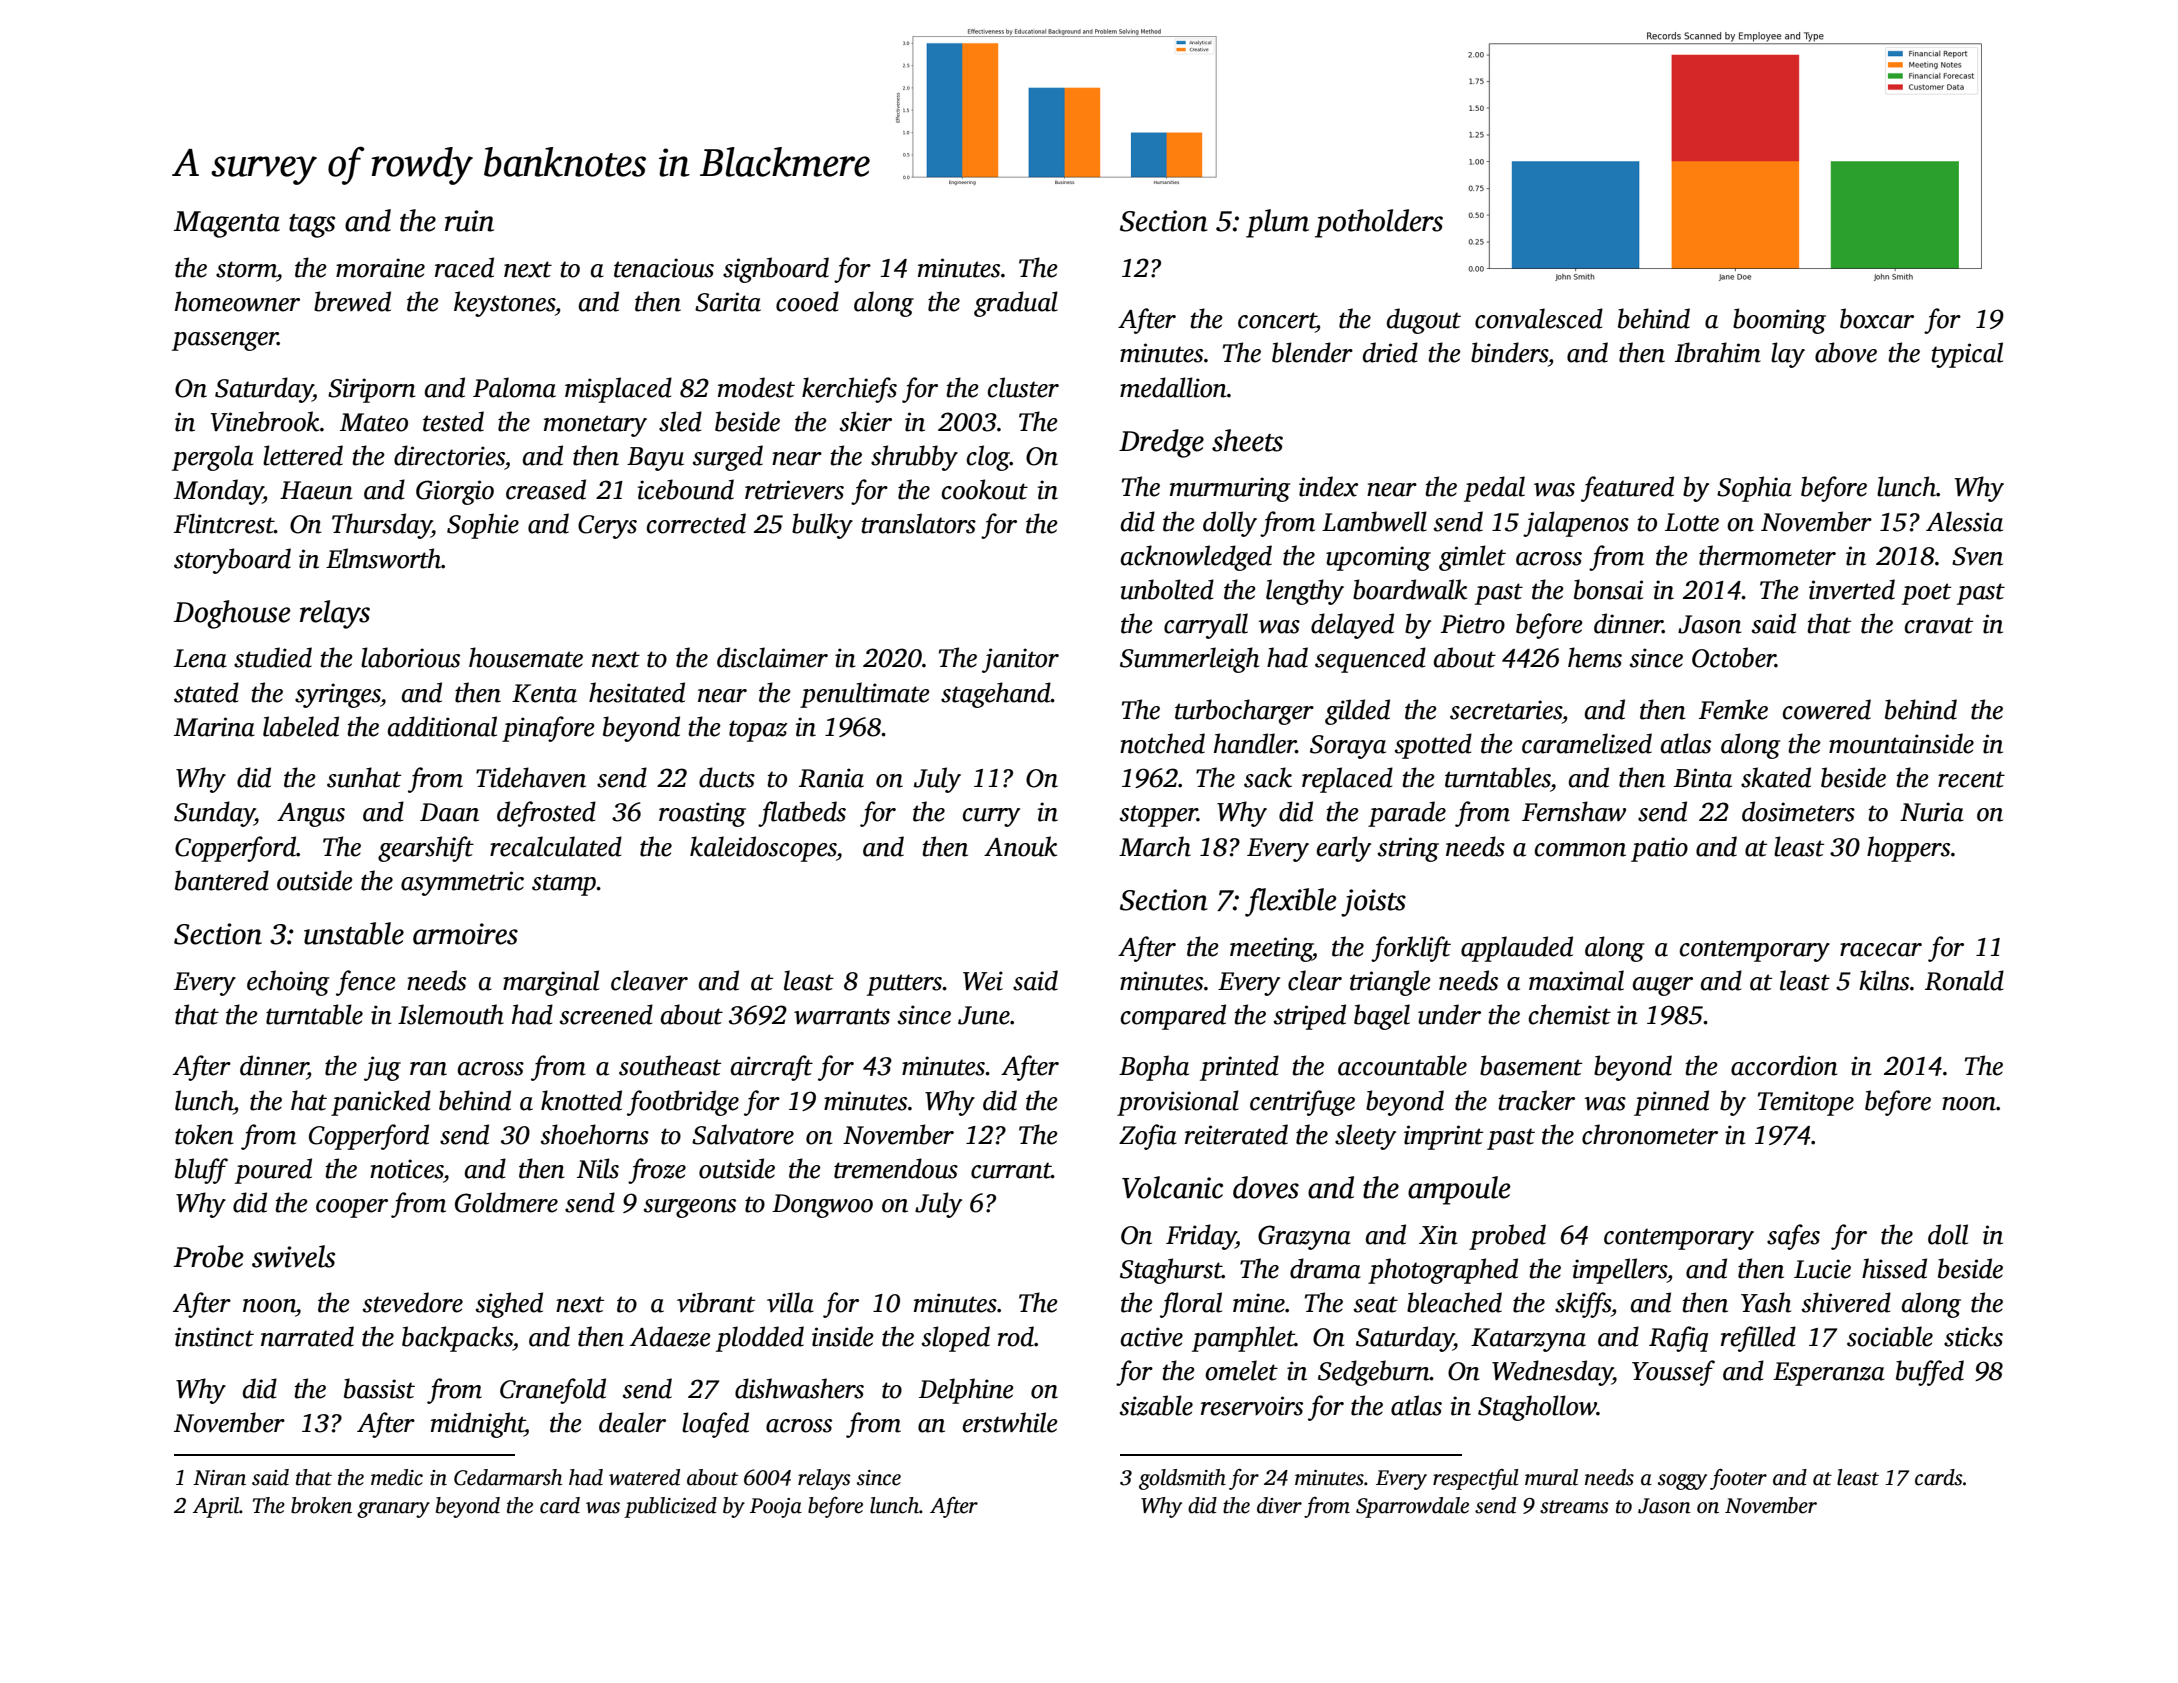  What do you see at coordinates (1312, 352) in the screenshot?
I see `blender` at bounding box center [1312, 352].
